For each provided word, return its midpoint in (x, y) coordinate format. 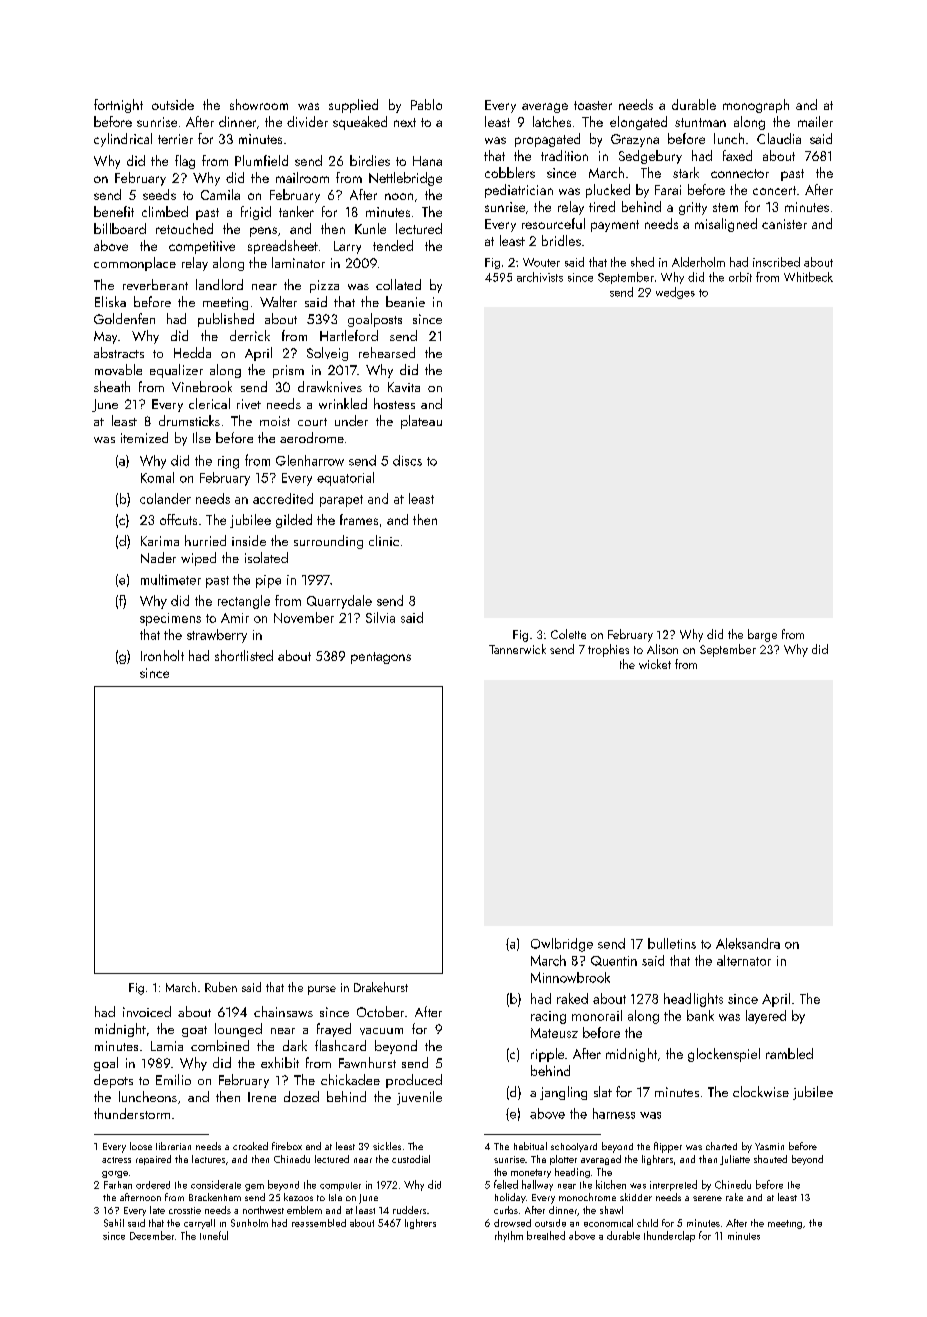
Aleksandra (748, 943)
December (152, 1235)
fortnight (118, 106)
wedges (675, 293)
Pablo (426, 104)
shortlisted (244, 655)
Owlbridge (562, 945)
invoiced (147, 1011)
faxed (737, 155)
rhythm (509, 1236)
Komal (157, 477)
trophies (608, 650)
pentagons (381, 658)
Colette (568, 634)
